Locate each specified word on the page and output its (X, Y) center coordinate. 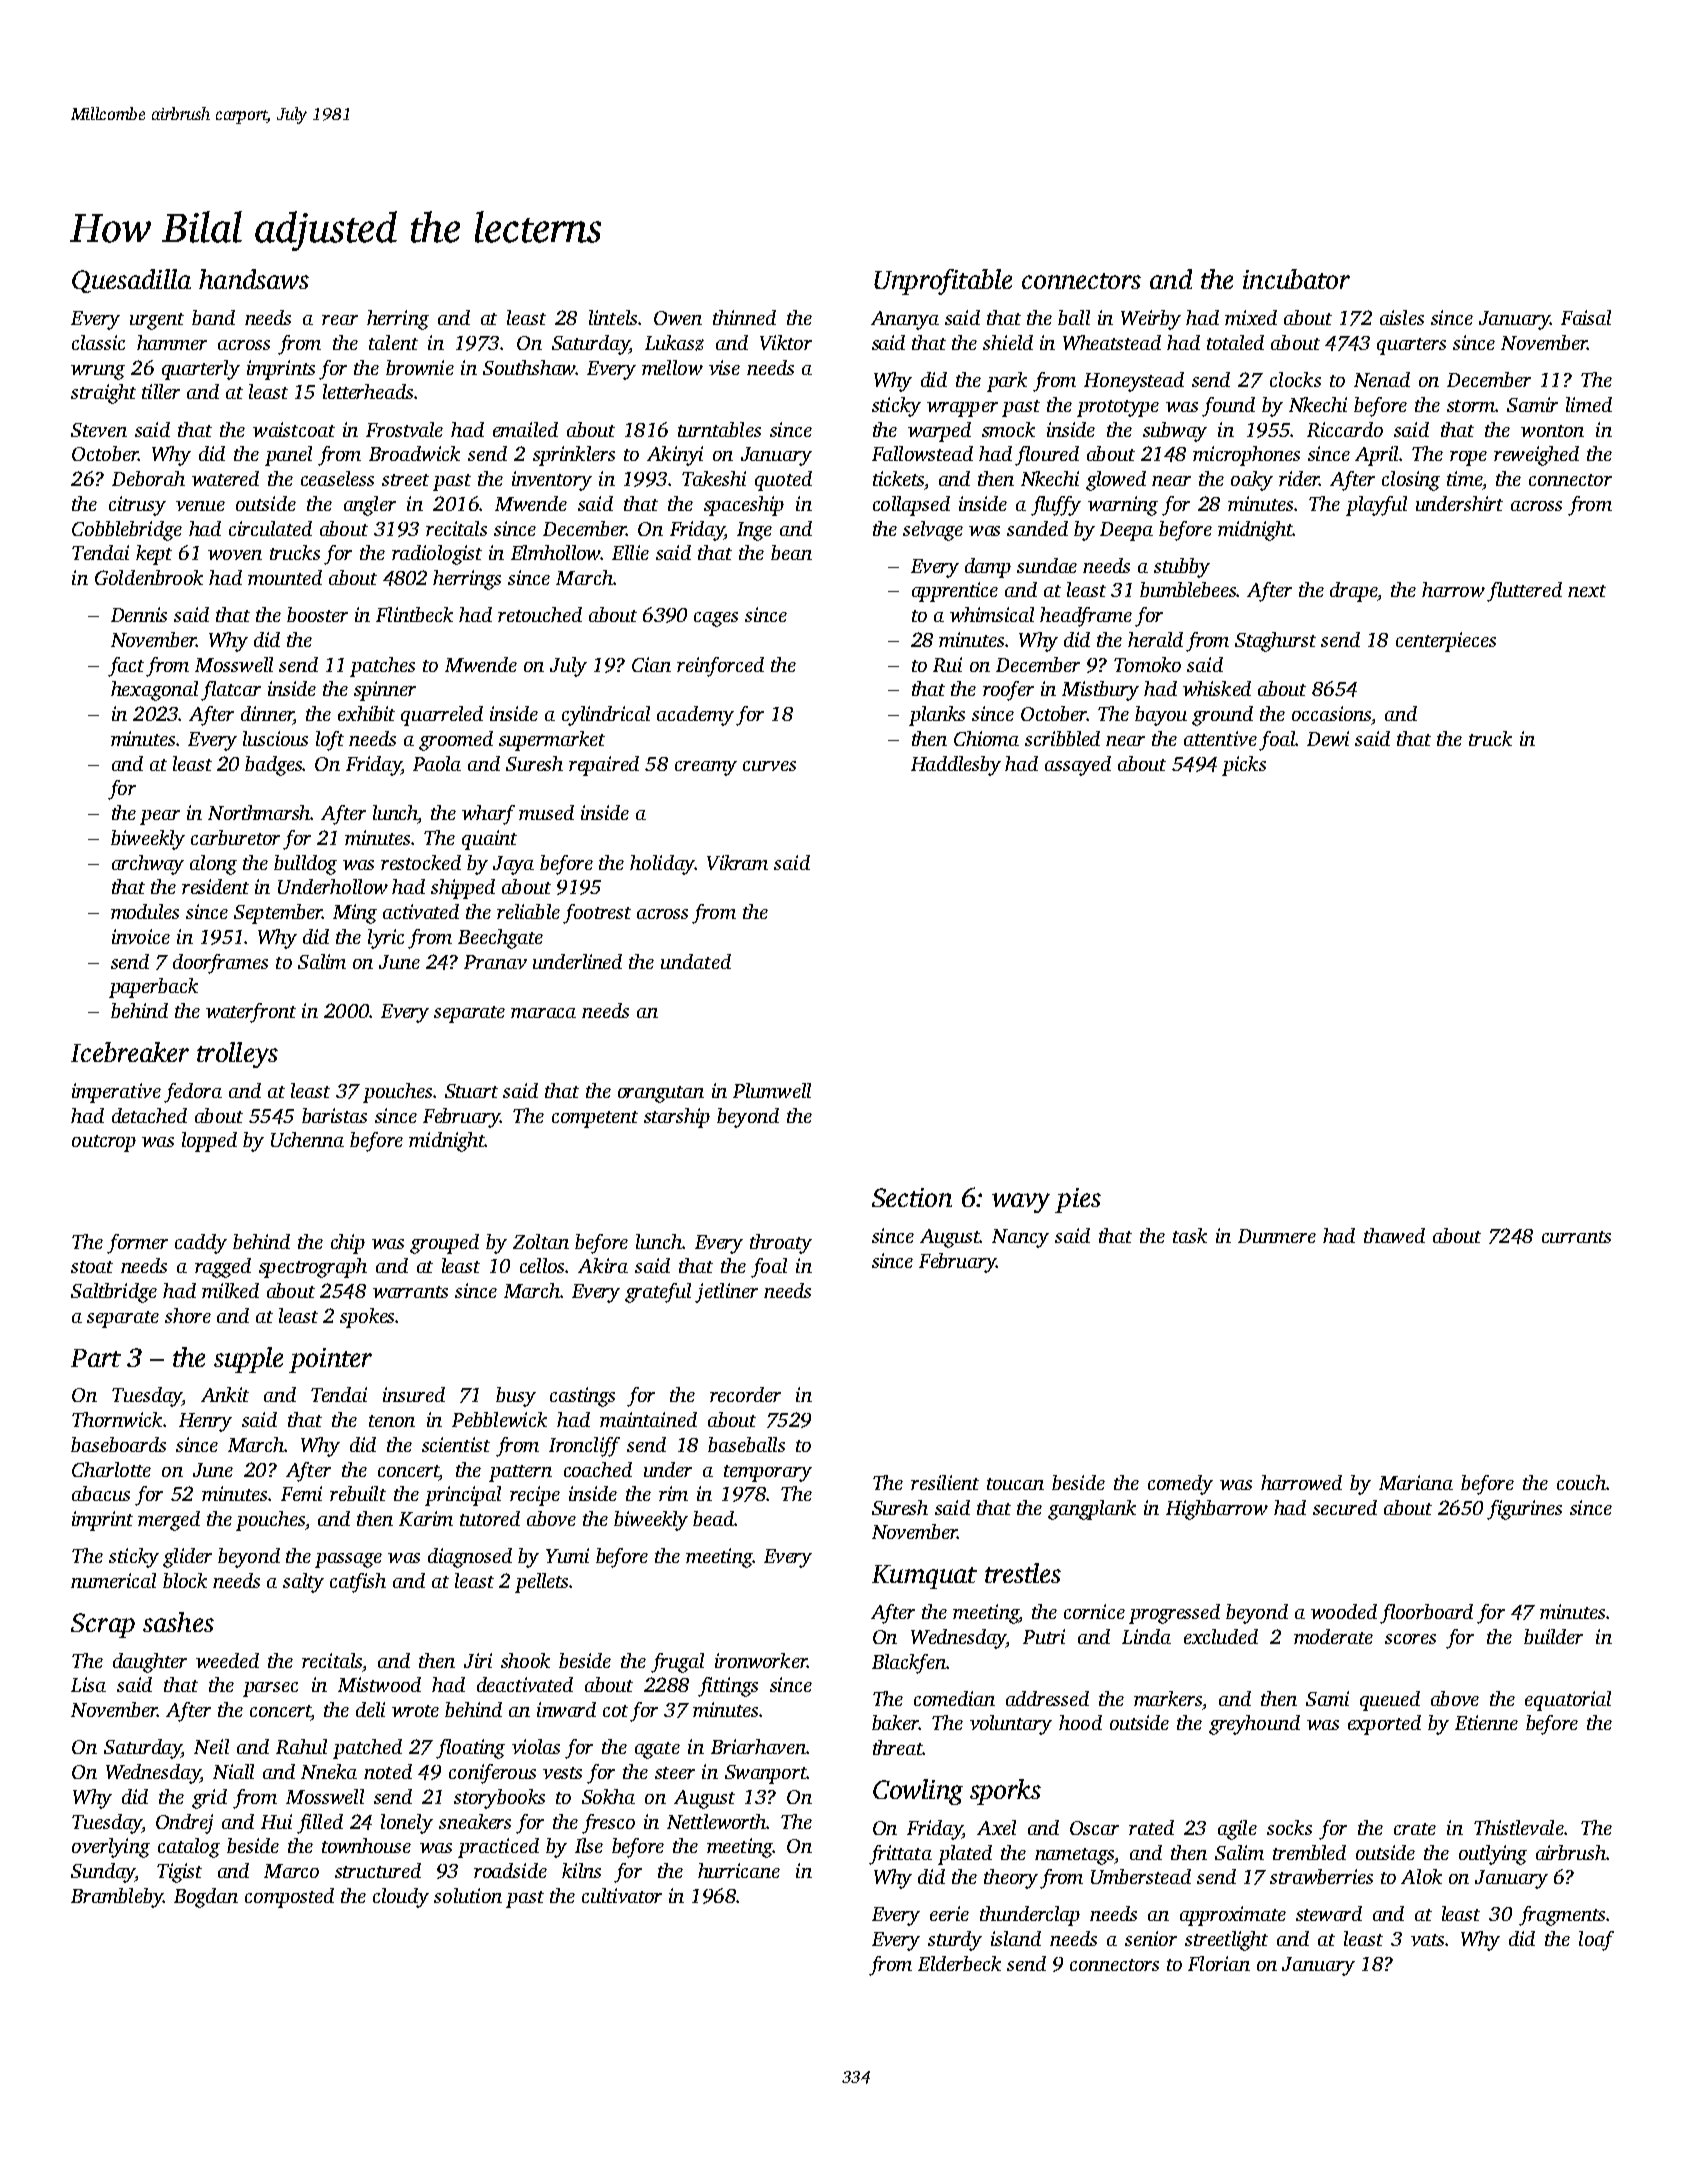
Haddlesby (956, 766)
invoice (141, 936)
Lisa (88, 1684)
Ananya (905, 320)
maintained (648, 1419)
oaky (1252, 481)
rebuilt (358, 1493)
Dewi (1328, 738)
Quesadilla (131, 281)
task (1190, 1235)
